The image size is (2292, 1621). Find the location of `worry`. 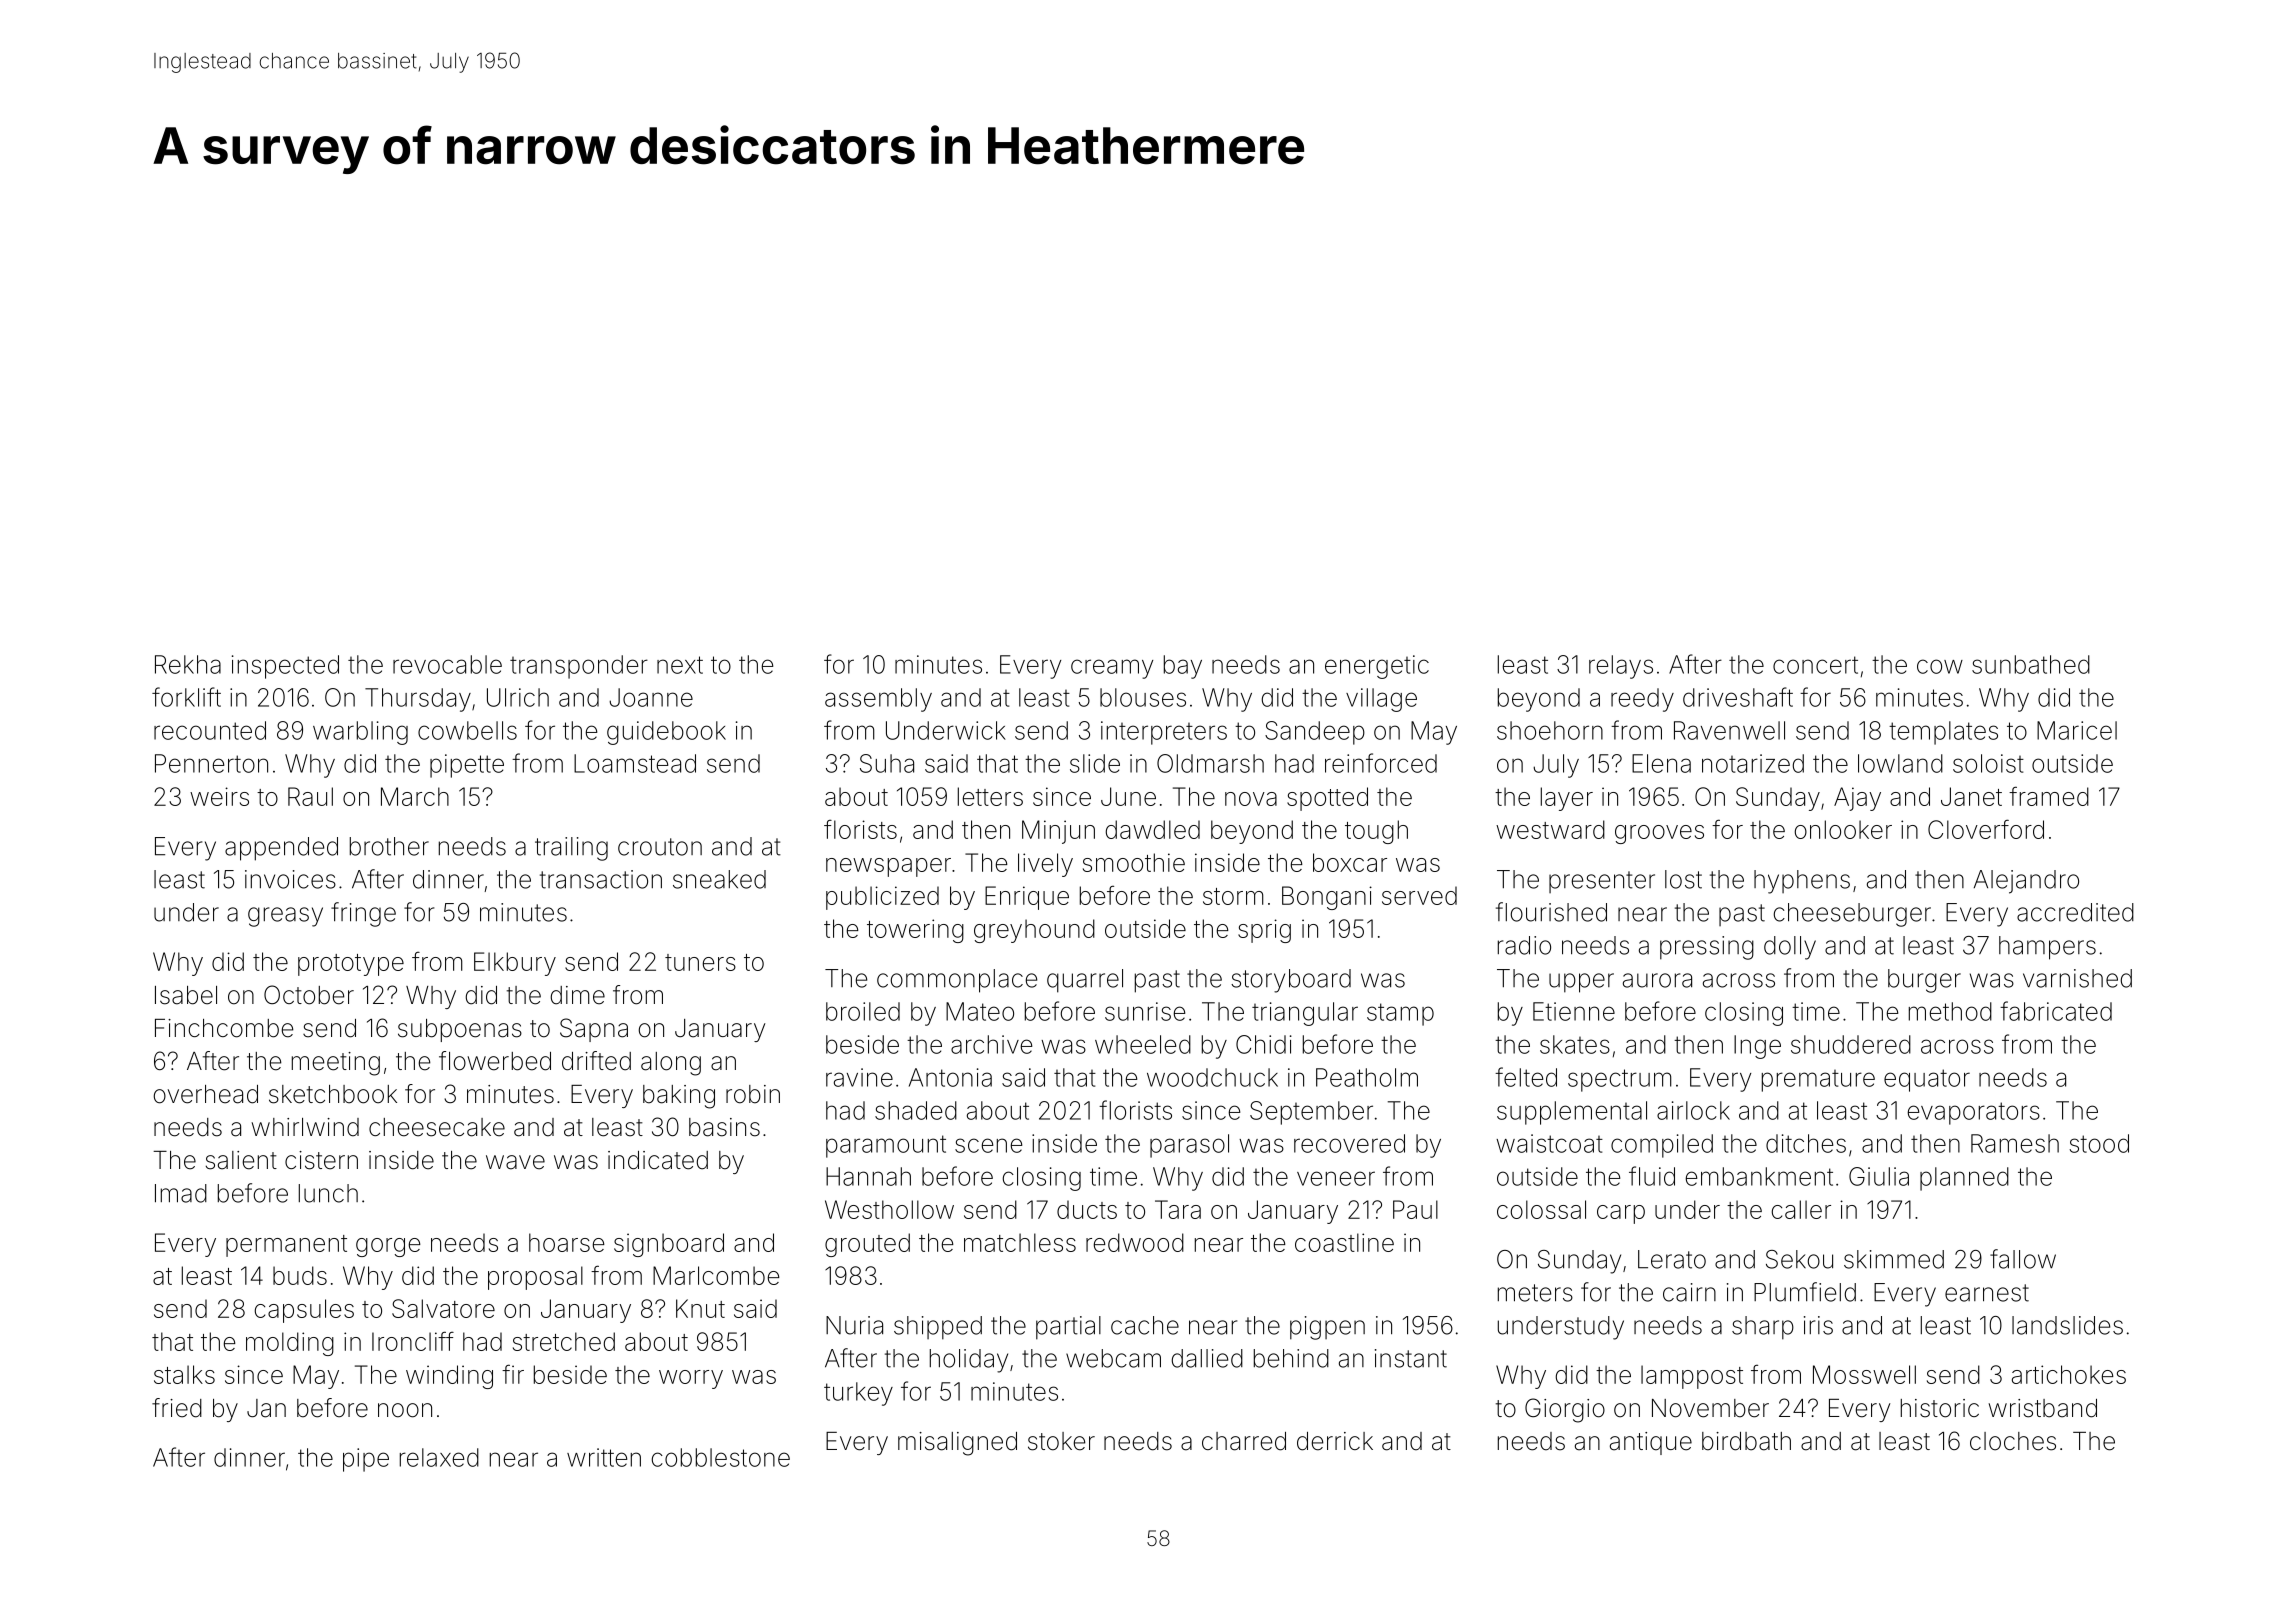

worry is located at coordinates (691, 1379).
